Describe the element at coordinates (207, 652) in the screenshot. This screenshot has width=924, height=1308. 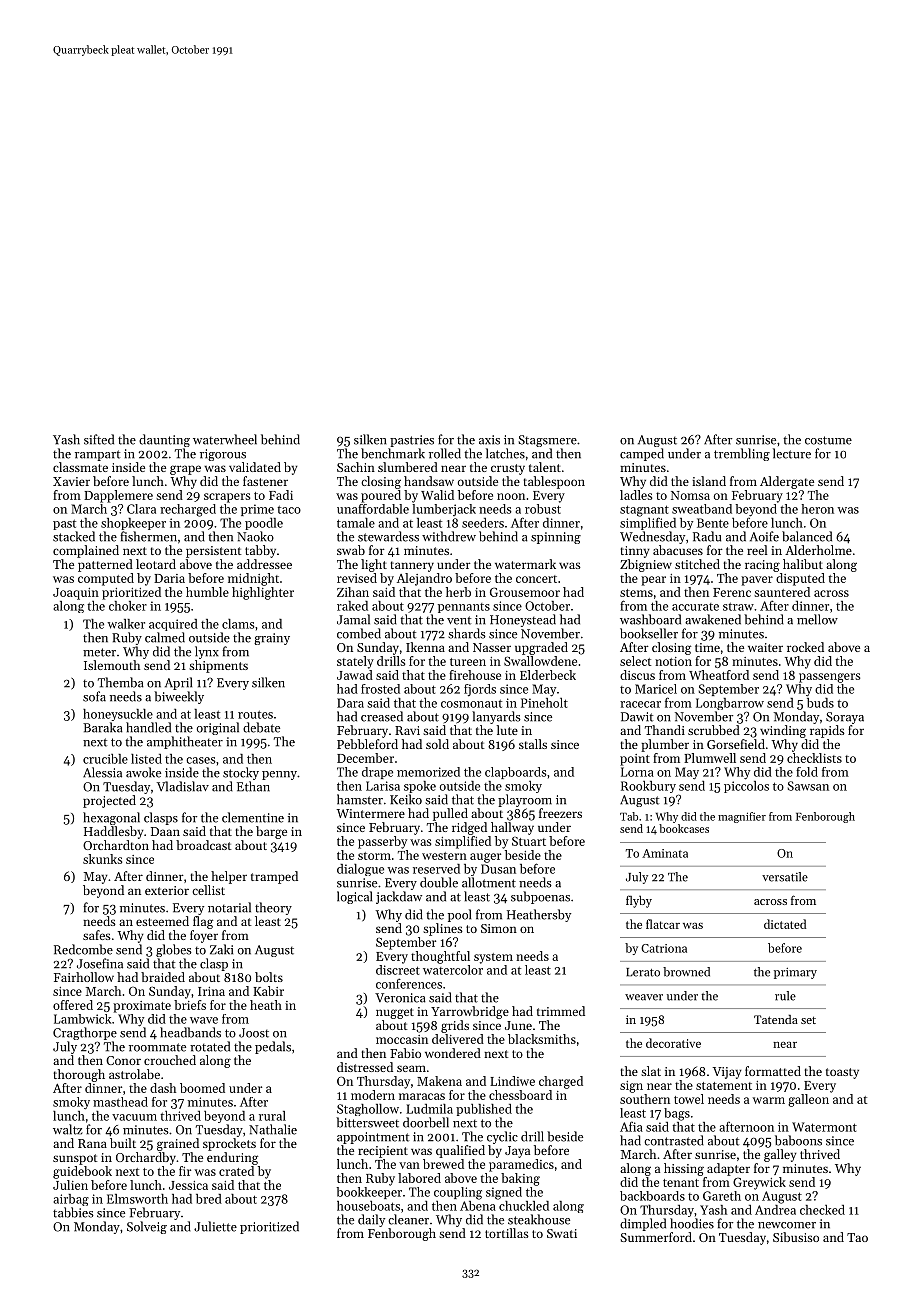
I see `lynx` at that location.
